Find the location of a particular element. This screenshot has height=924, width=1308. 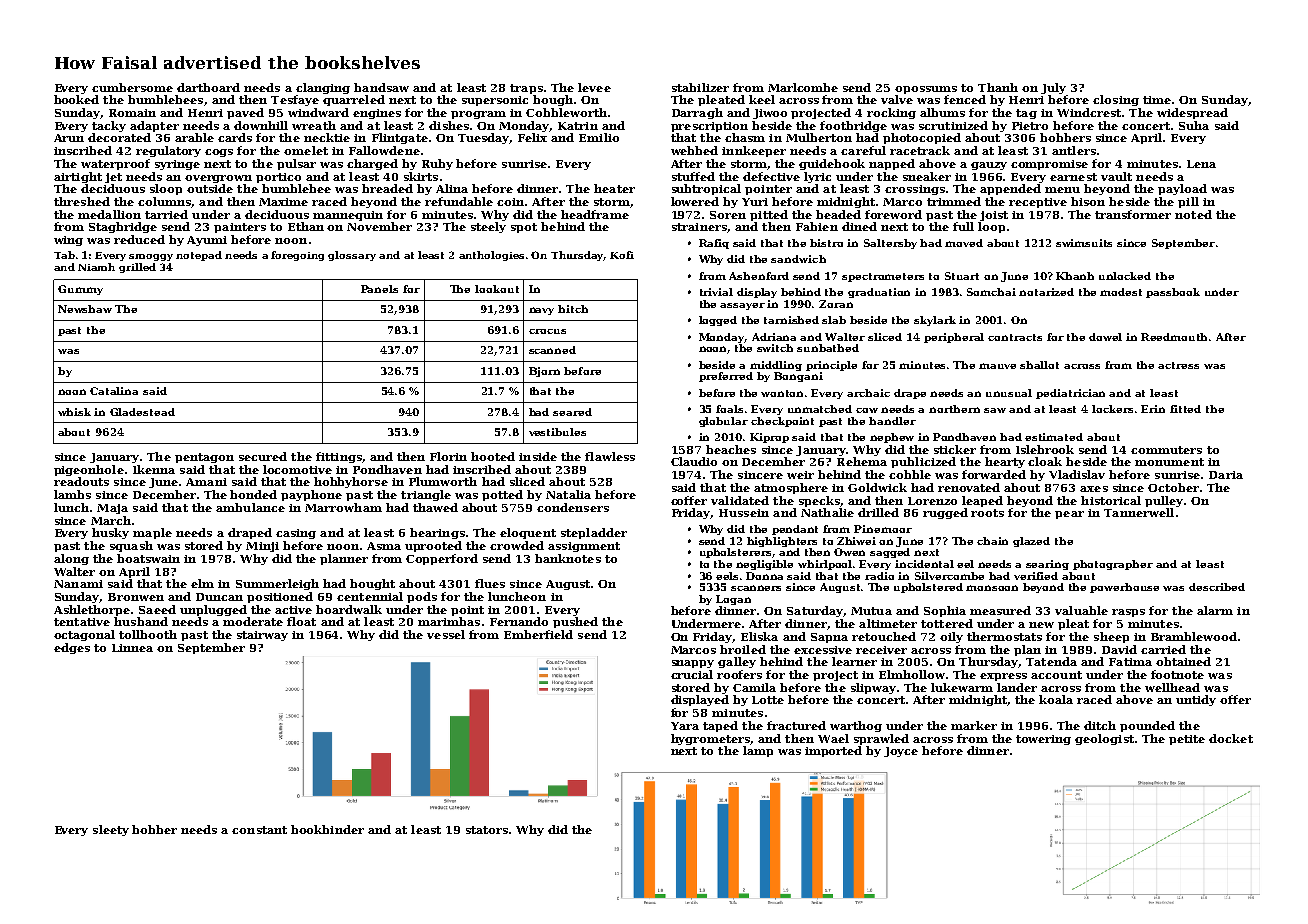

marker is located at coordinates (974, 725).
